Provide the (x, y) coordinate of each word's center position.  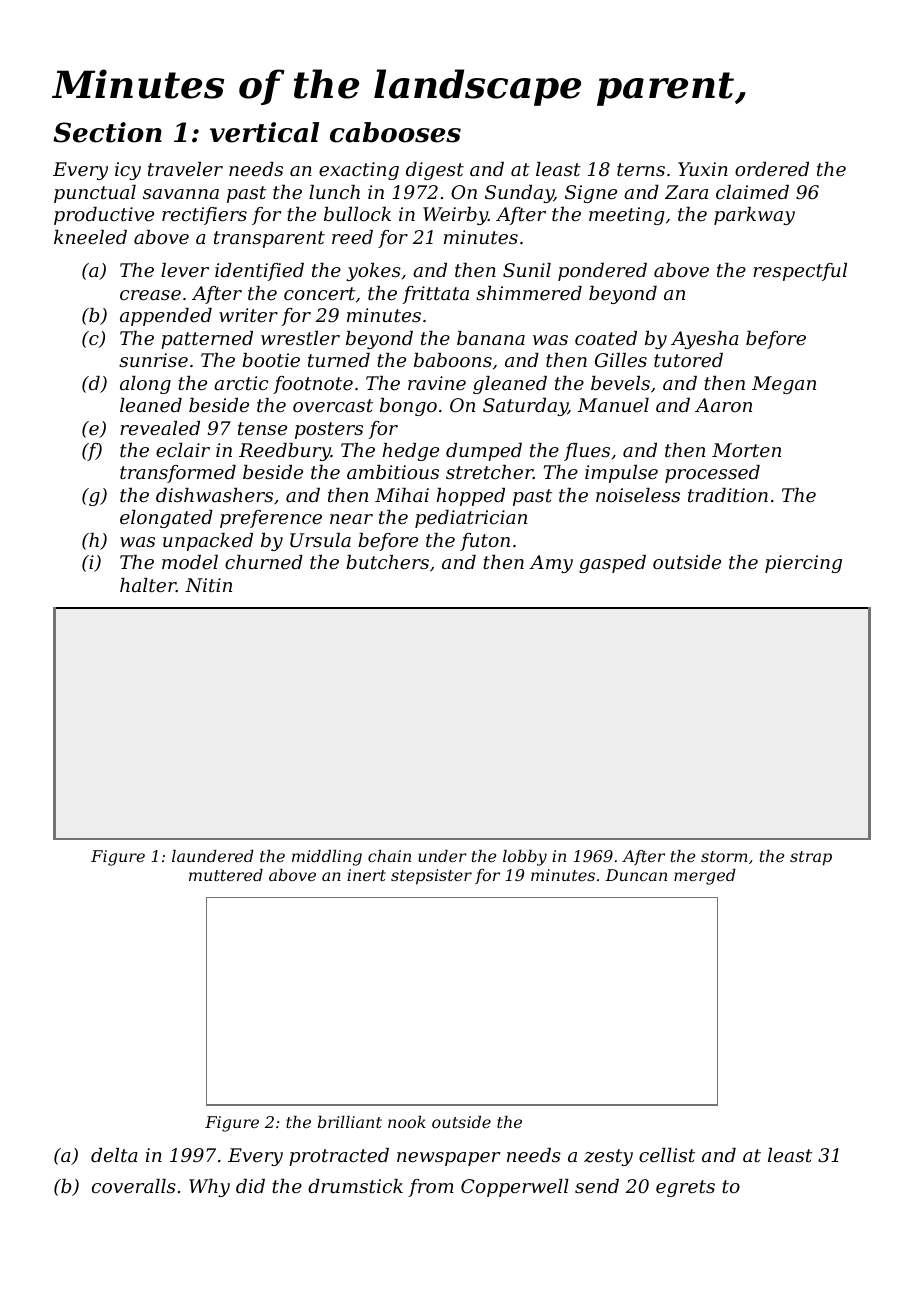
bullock (357, 214)
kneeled (90, 237)
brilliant (350, 1122)
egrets (685, 1188)
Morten (746, 450)
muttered (226, 875)
